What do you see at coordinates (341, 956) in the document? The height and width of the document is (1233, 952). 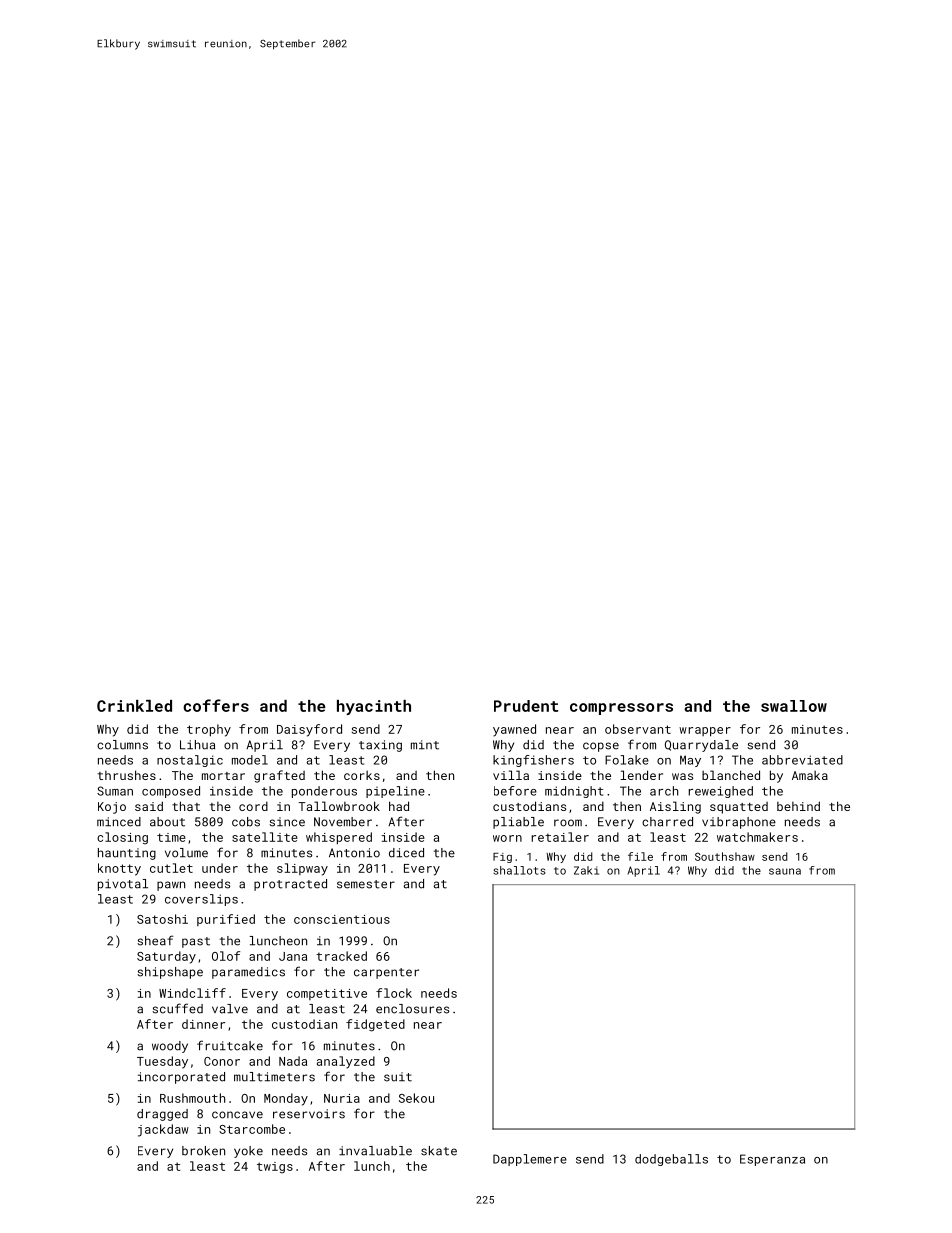 I see `tracked` at bounding box center [341, 956].
